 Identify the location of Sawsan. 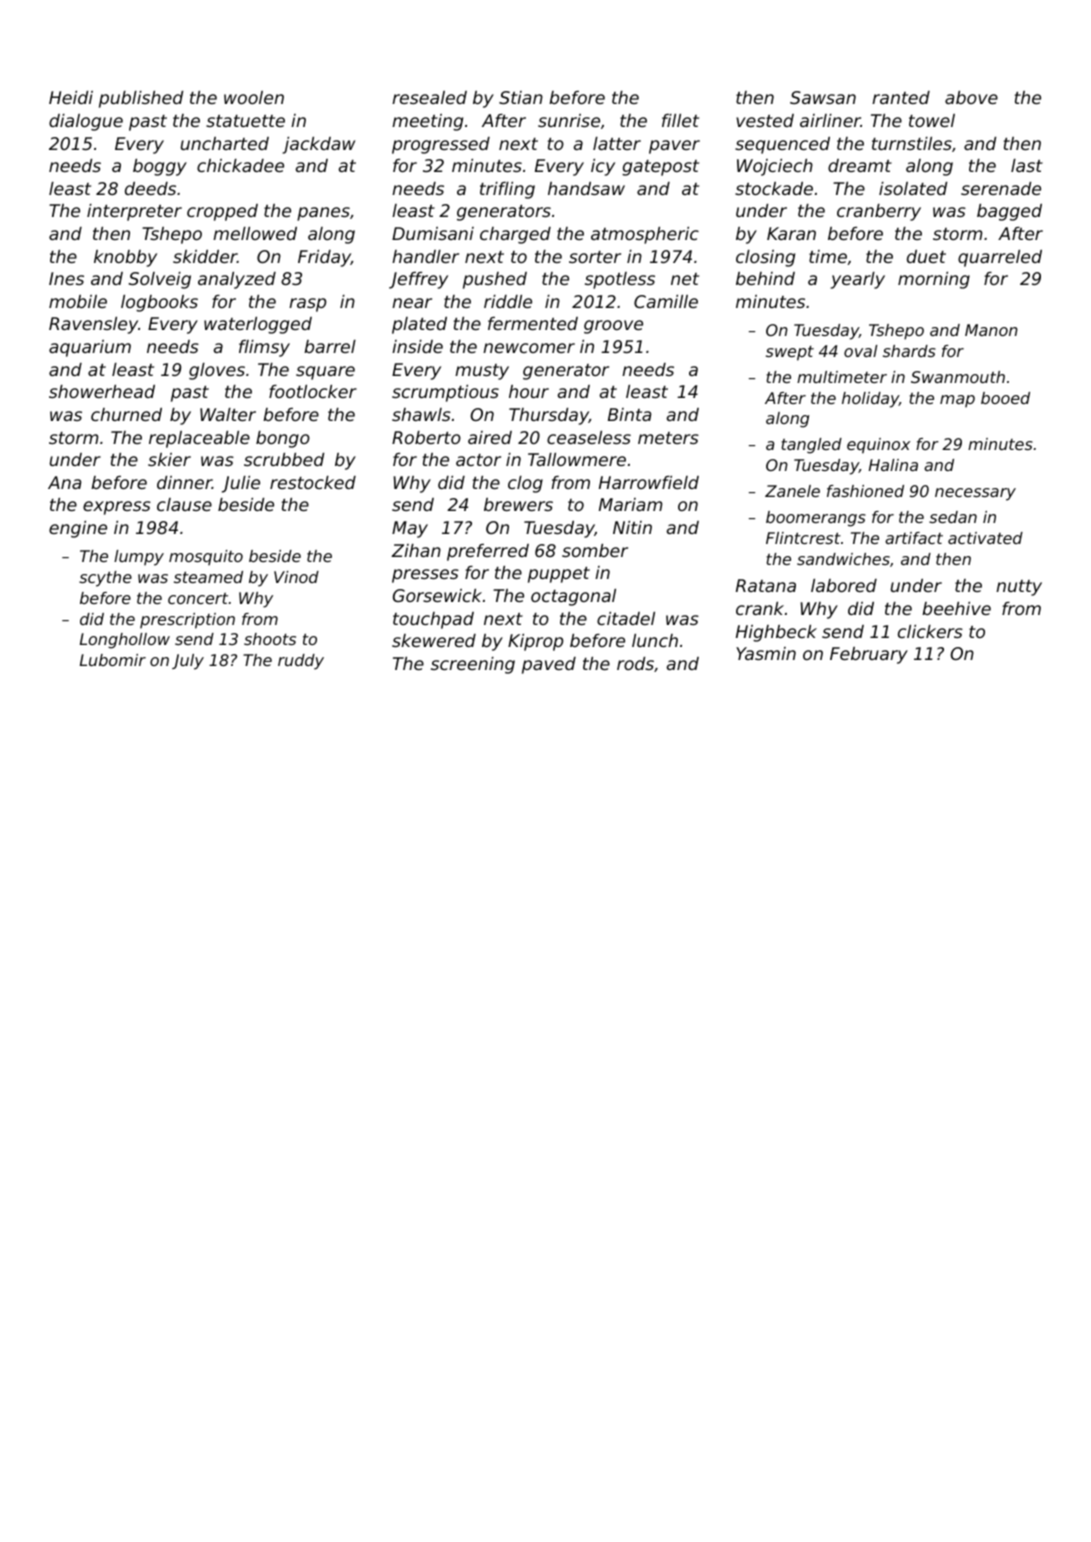
(823, 97).
